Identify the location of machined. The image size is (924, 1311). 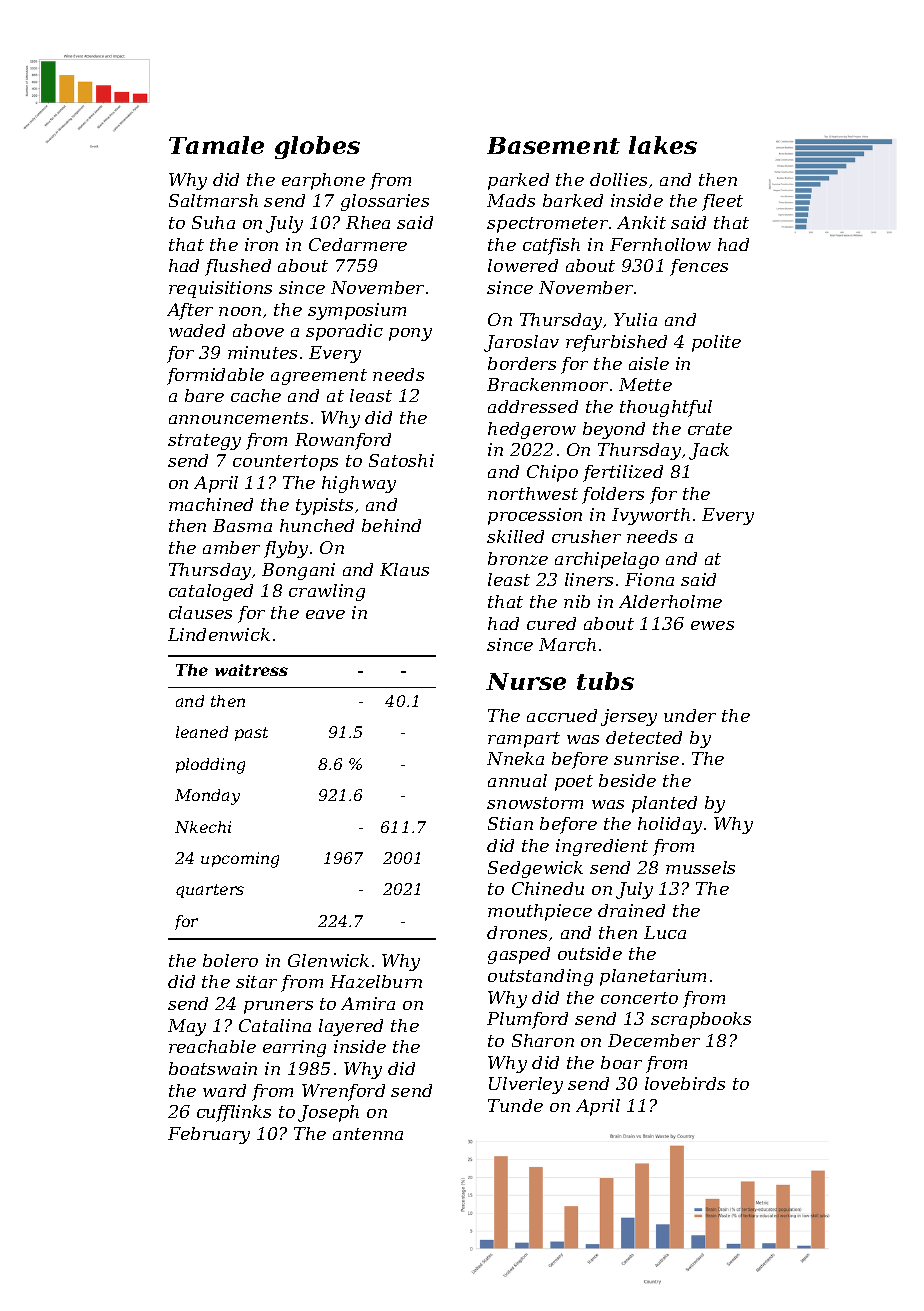
(211, 504).
